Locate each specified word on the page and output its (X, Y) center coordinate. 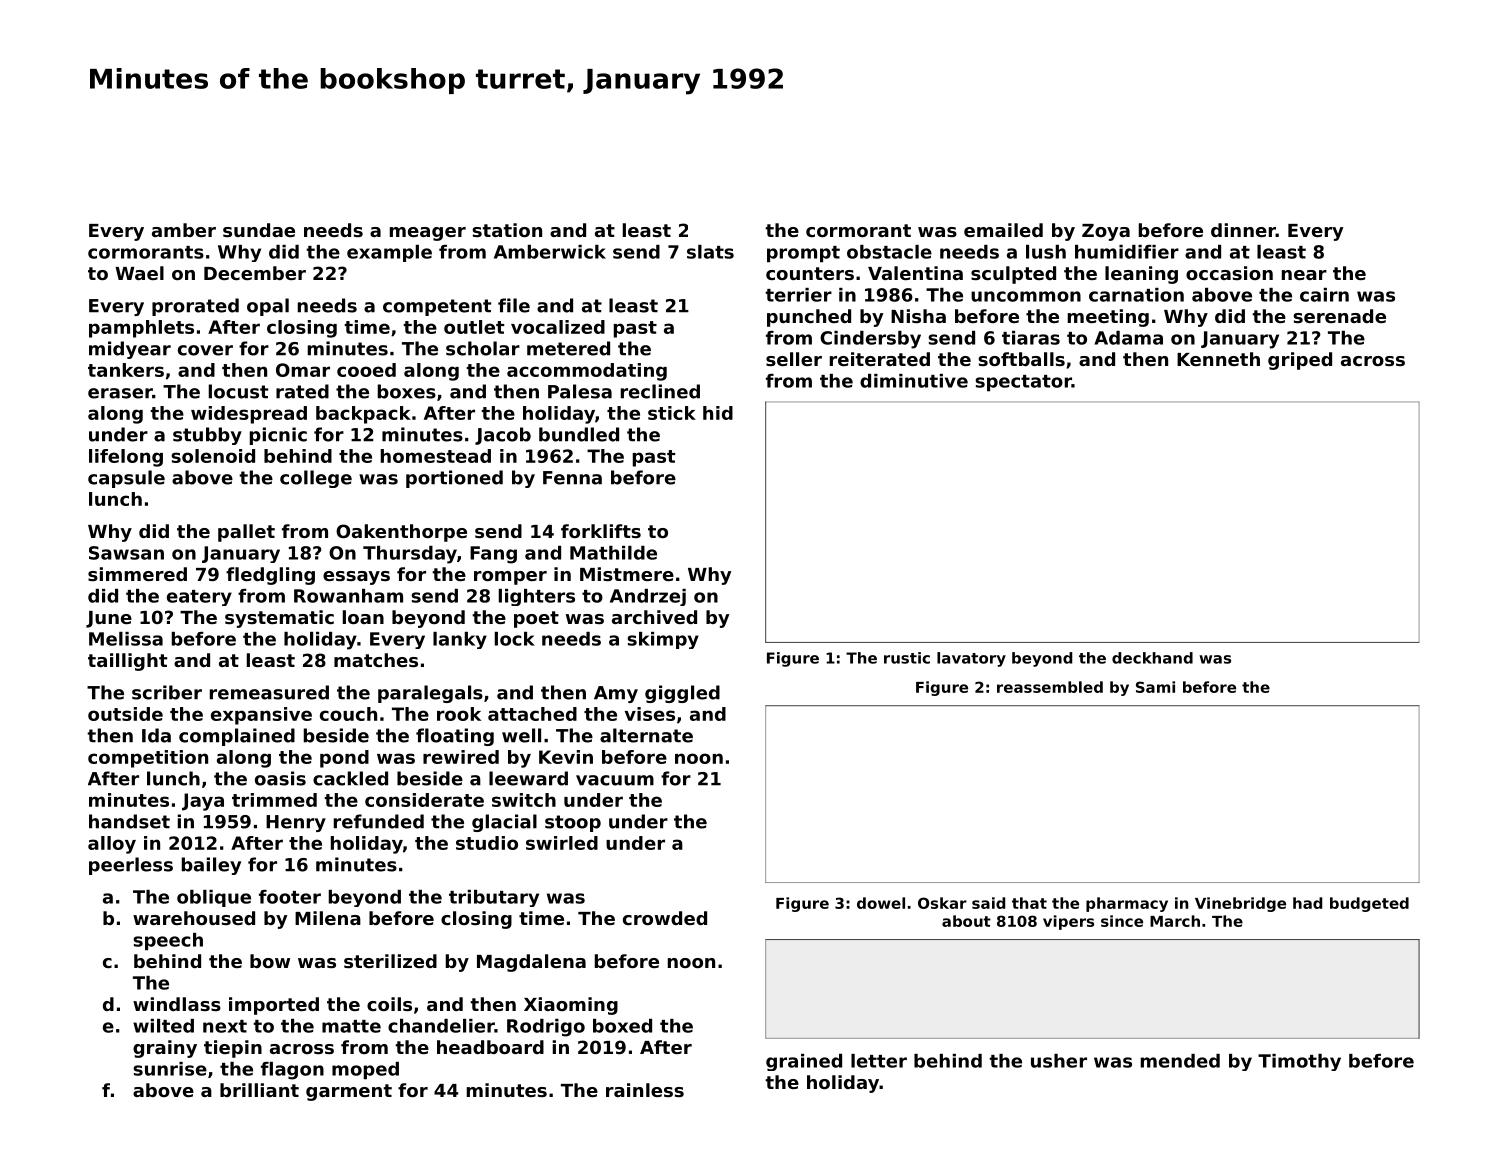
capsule (126, 479)
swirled (562, 843)
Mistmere (627, 574)
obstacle (889, 252)
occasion (1229, 273)
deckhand (1152, 658)
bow (270, 961)
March (1175, 921)
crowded (665, 918)
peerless (131, 866)
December (255, 273)
